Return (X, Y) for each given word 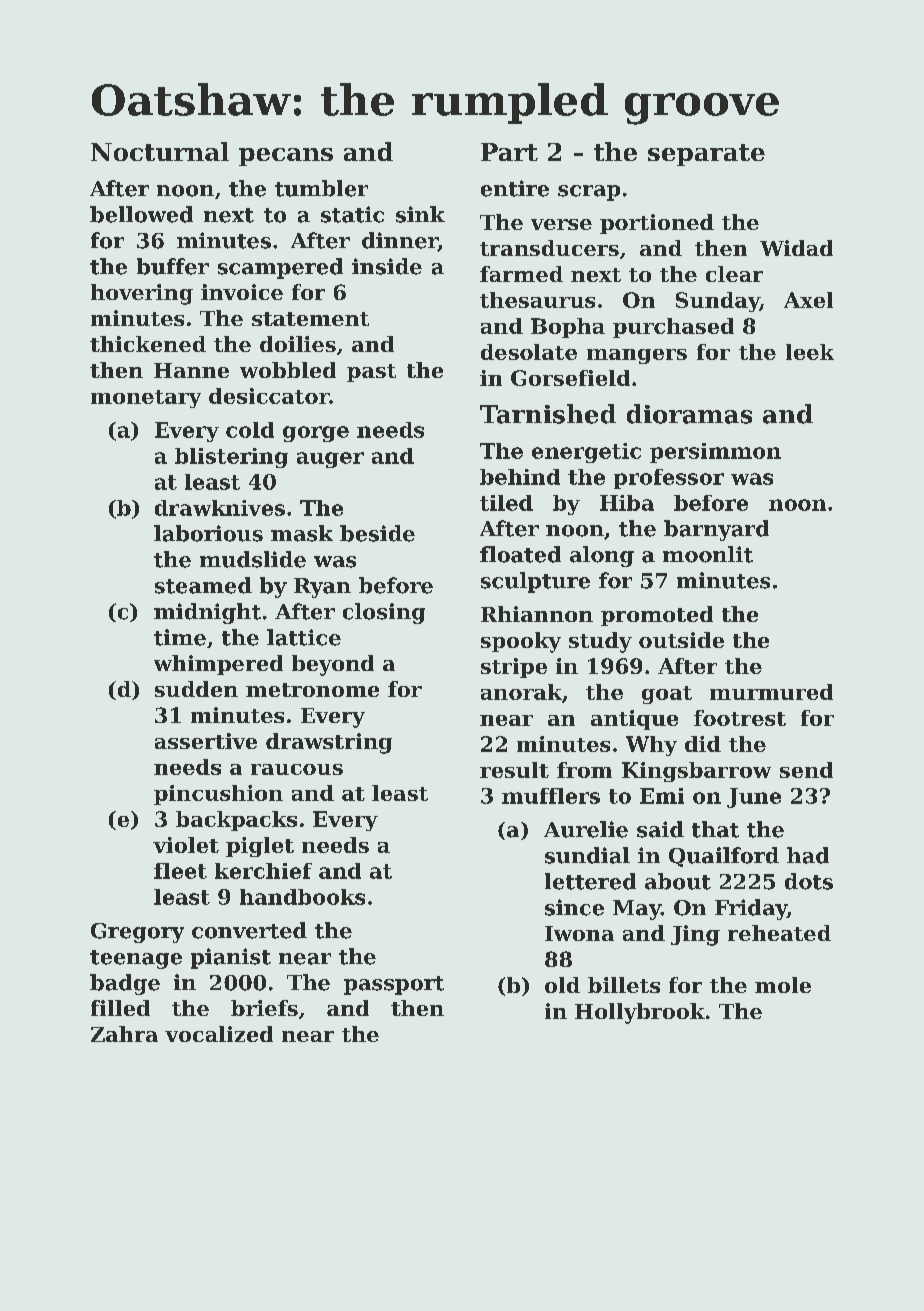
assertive (206, 741)
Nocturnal (160, 151)
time (180, 637)
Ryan (322, 588)
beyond (333, 665)
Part (509, 152)
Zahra (124, 1034)
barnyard (716, 530)
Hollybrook (640, 1013)
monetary (146, 399)
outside (681, 640)
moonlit (708, 554)
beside (377, 533)
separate (706, 155)
